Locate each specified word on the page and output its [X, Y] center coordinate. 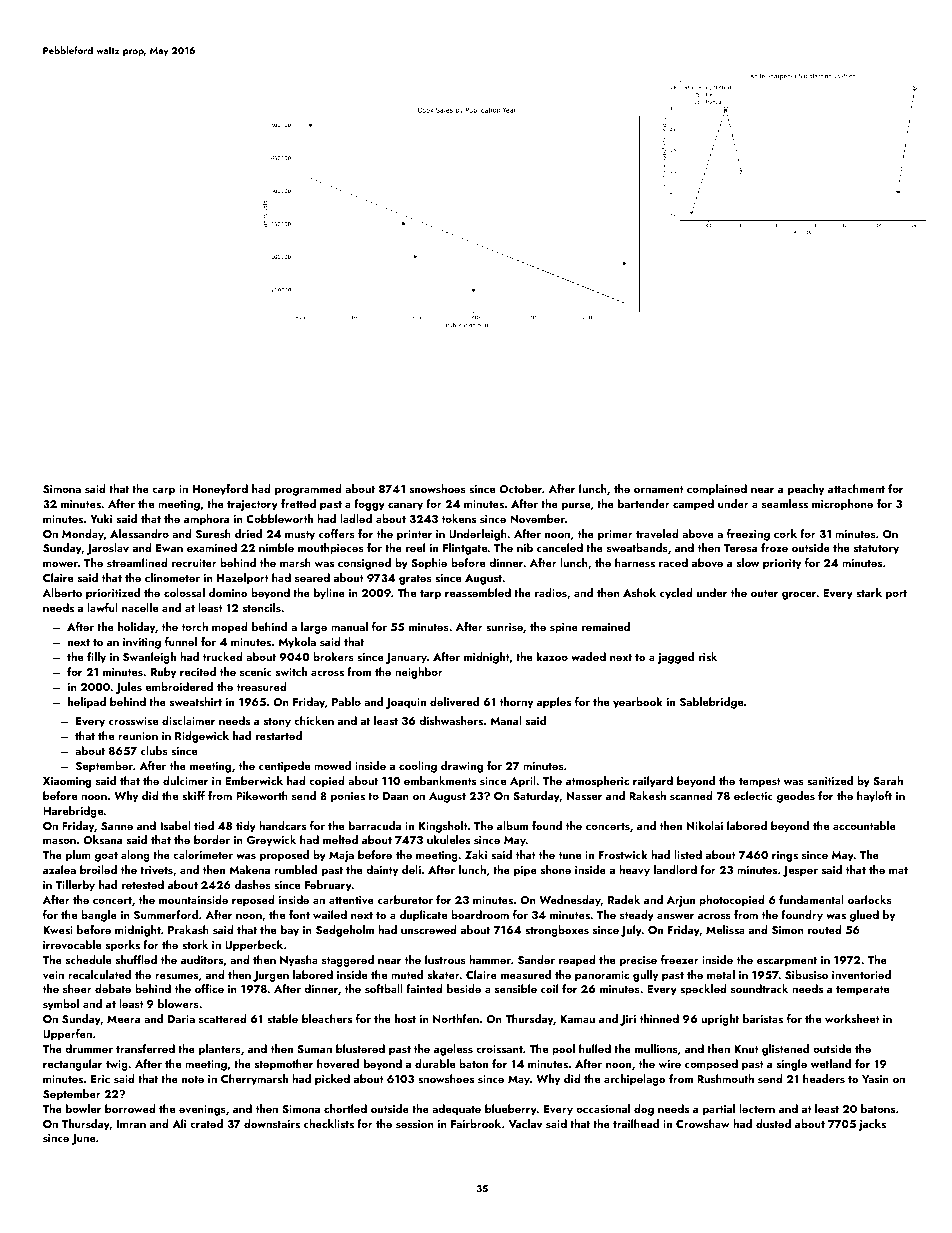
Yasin [875, 1079]
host [405, 1018]
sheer [77, 988]
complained [717, 490]
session [415, 1124]
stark [869, 592]
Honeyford [220, 490]
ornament [659, 489]
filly [96, 658]
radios [551, 592]
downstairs [272, 1123]
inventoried [861, 974]
